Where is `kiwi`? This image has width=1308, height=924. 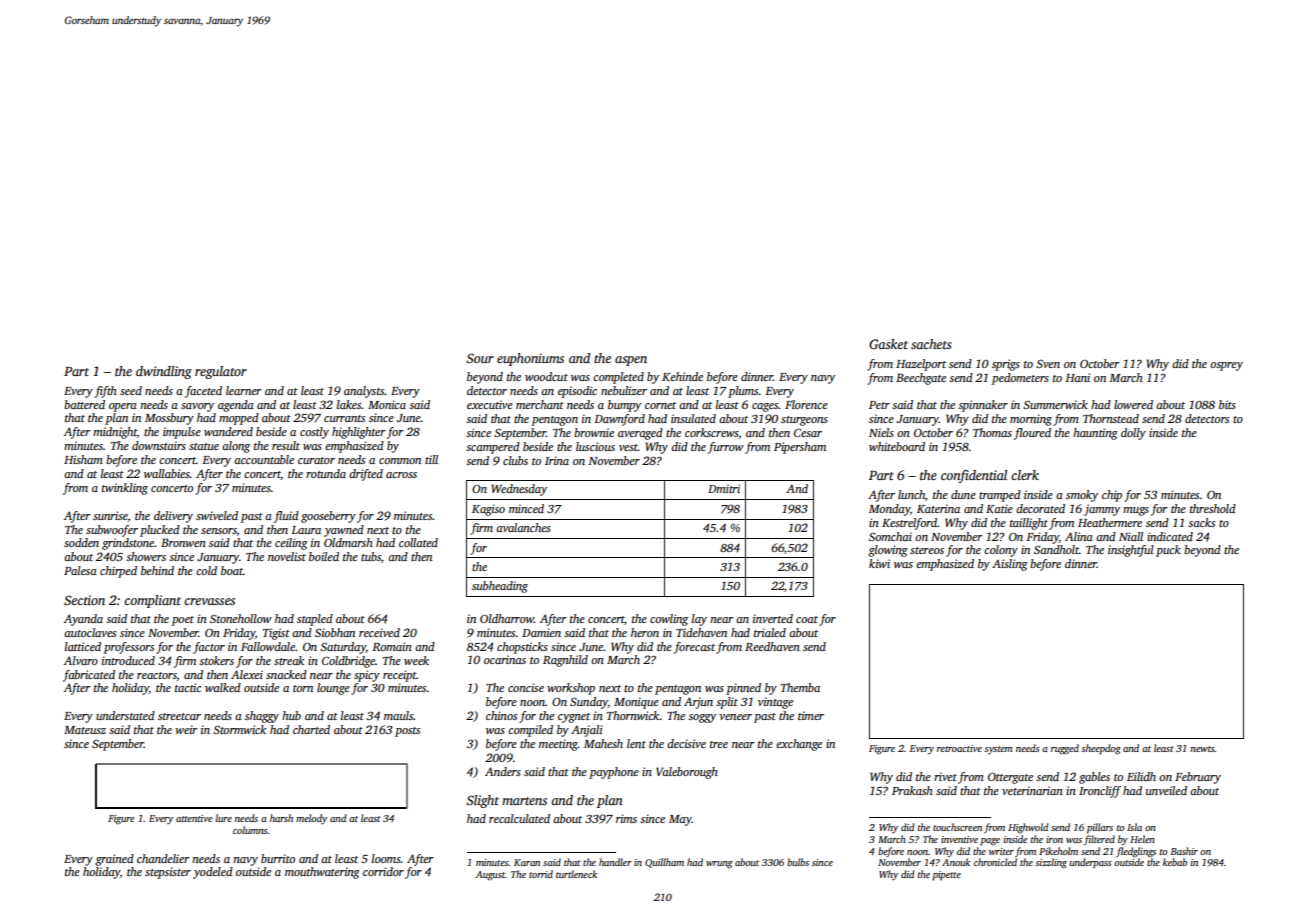 kiwi is located at coordinates (879, 563).
